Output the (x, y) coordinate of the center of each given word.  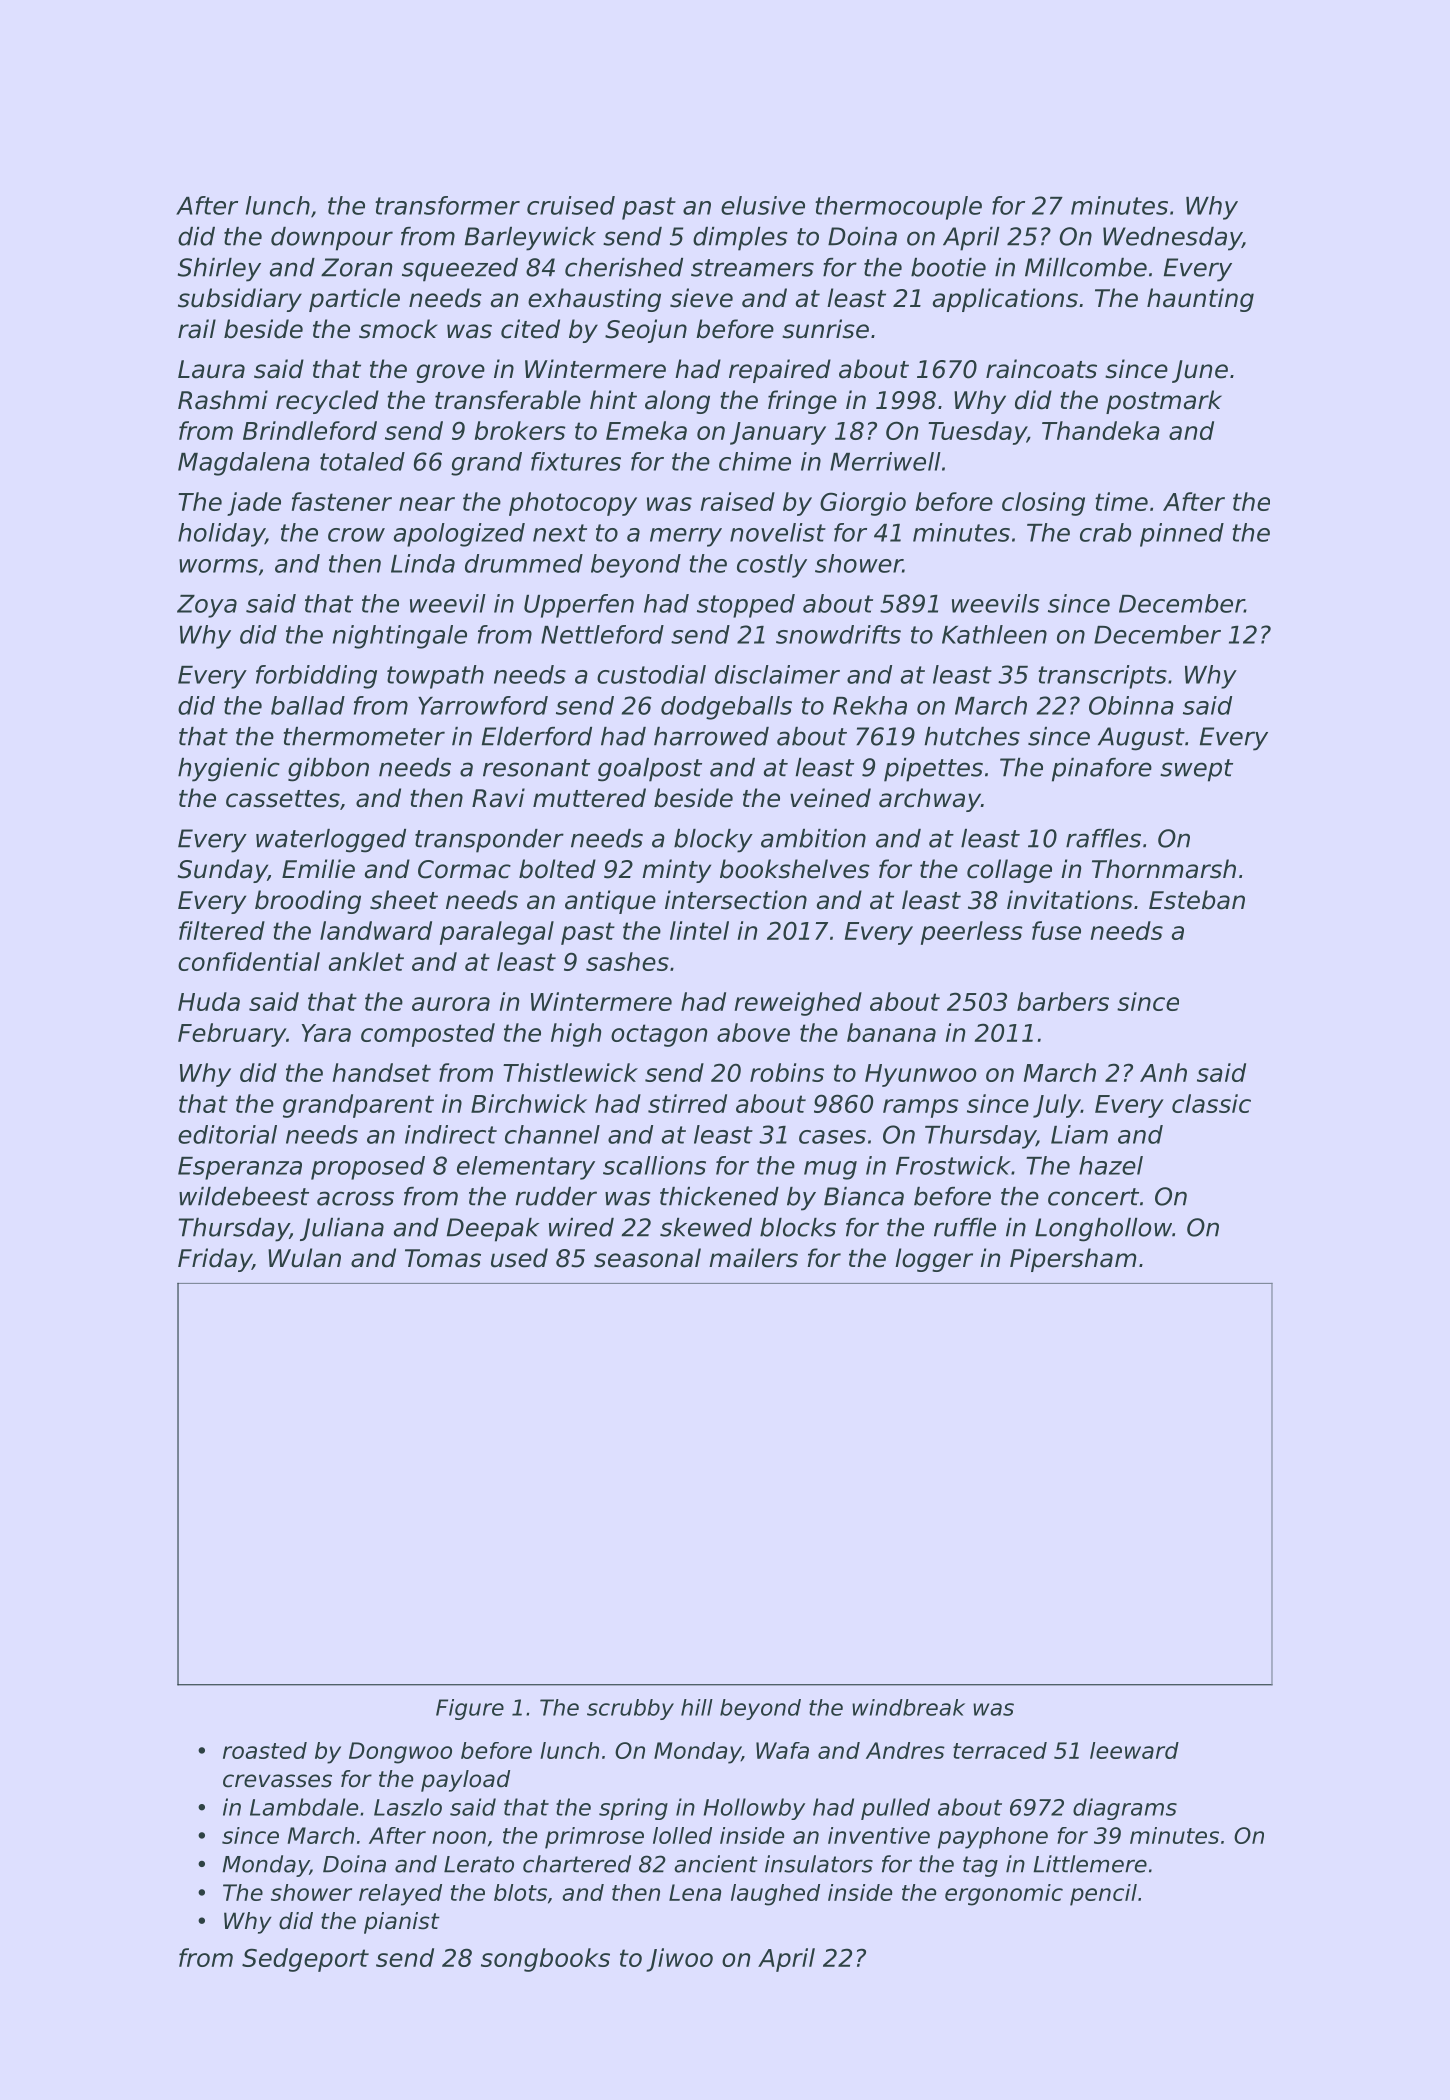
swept (1196, 770)
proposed (368, 1168)
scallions (654, 1165)
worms (218, 566)
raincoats (1041, 369)
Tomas (443, 1258)
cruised (571, 205)
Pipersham (1073, 1260)
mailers (753, 1258)
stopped (746, 606)
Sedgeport (305, 1960)
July (1057, 1106)
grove (450, 373)
